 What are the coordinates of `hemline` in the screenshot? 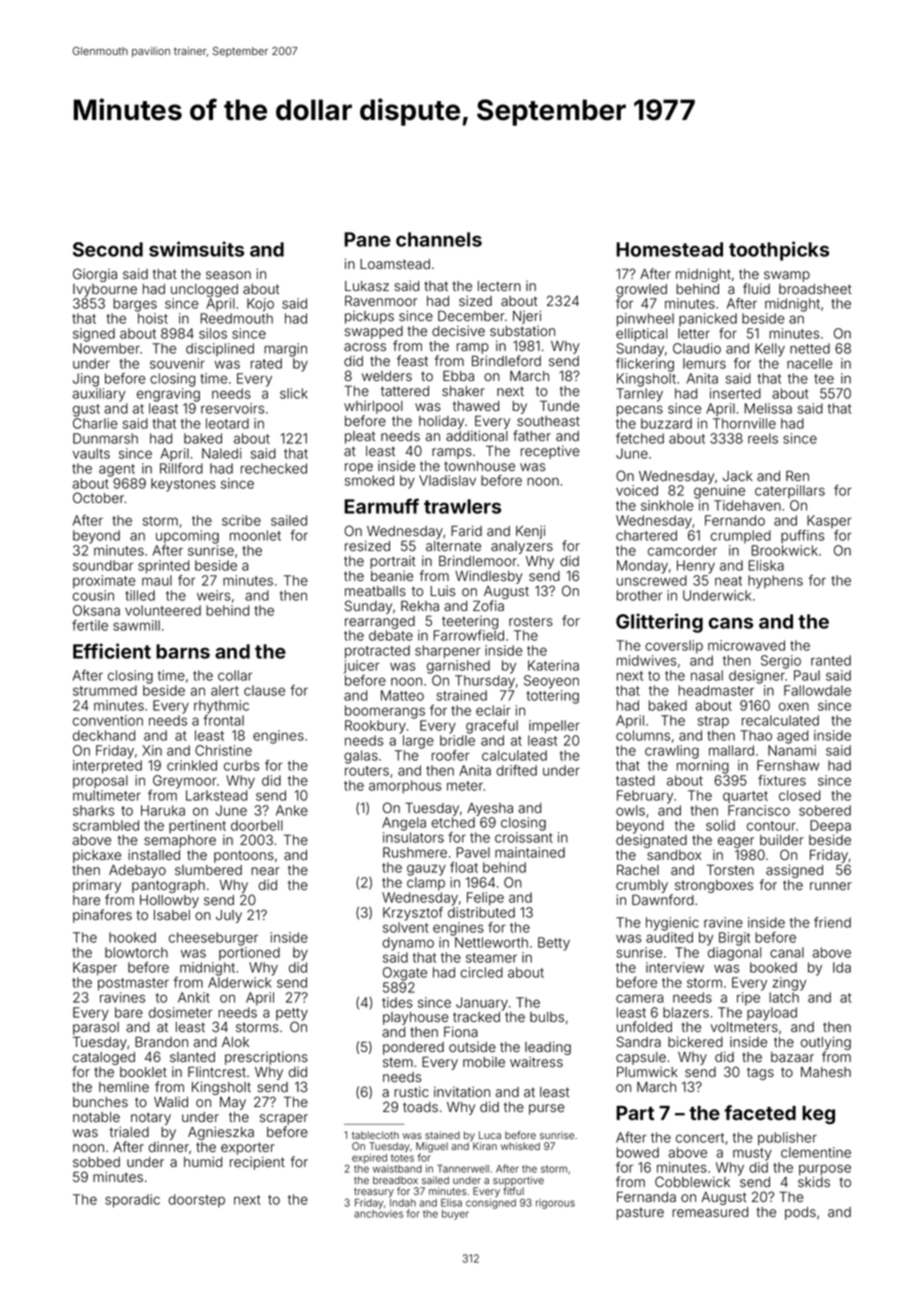 It's located at (124, 1087).
